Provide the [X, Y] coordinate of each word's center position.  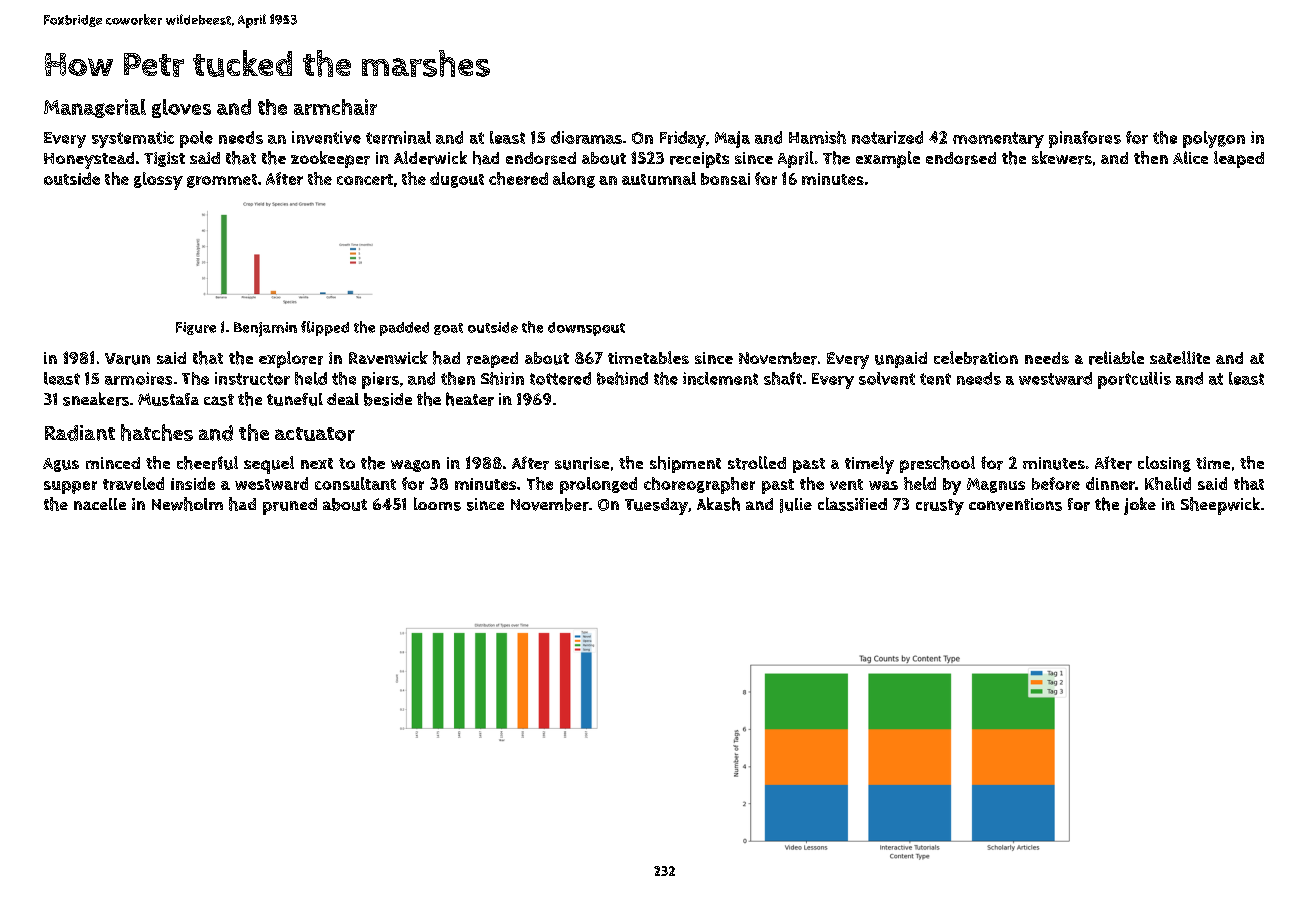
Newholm [187, 504]
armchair [335, 107]
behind [622, 378]
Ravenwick [388, 357]
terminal [398, 137]
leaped [1239, 159]
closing [1164, 464]
